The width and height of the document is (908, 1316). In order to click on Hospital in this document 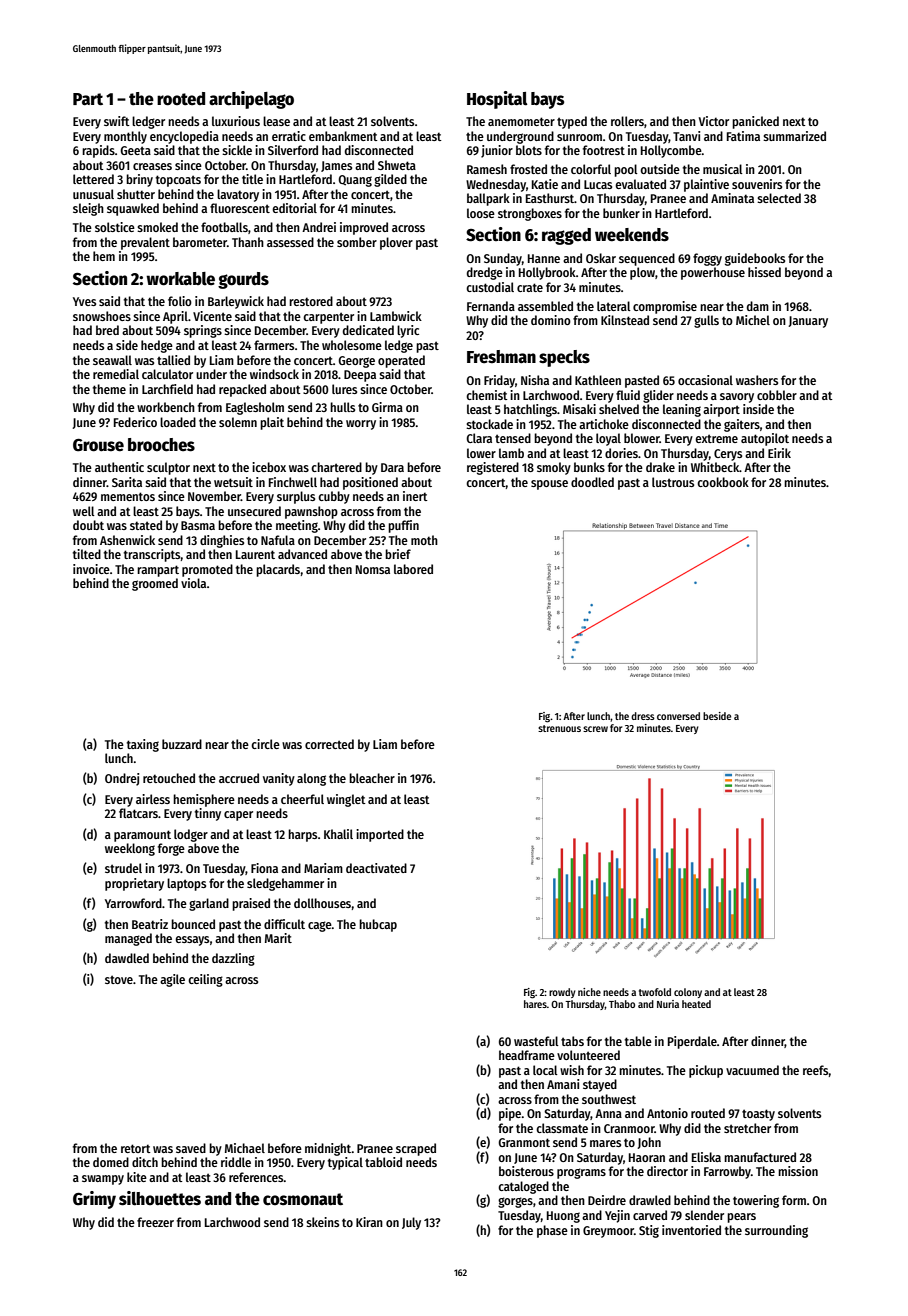, I will do `click(497, 100)`.
